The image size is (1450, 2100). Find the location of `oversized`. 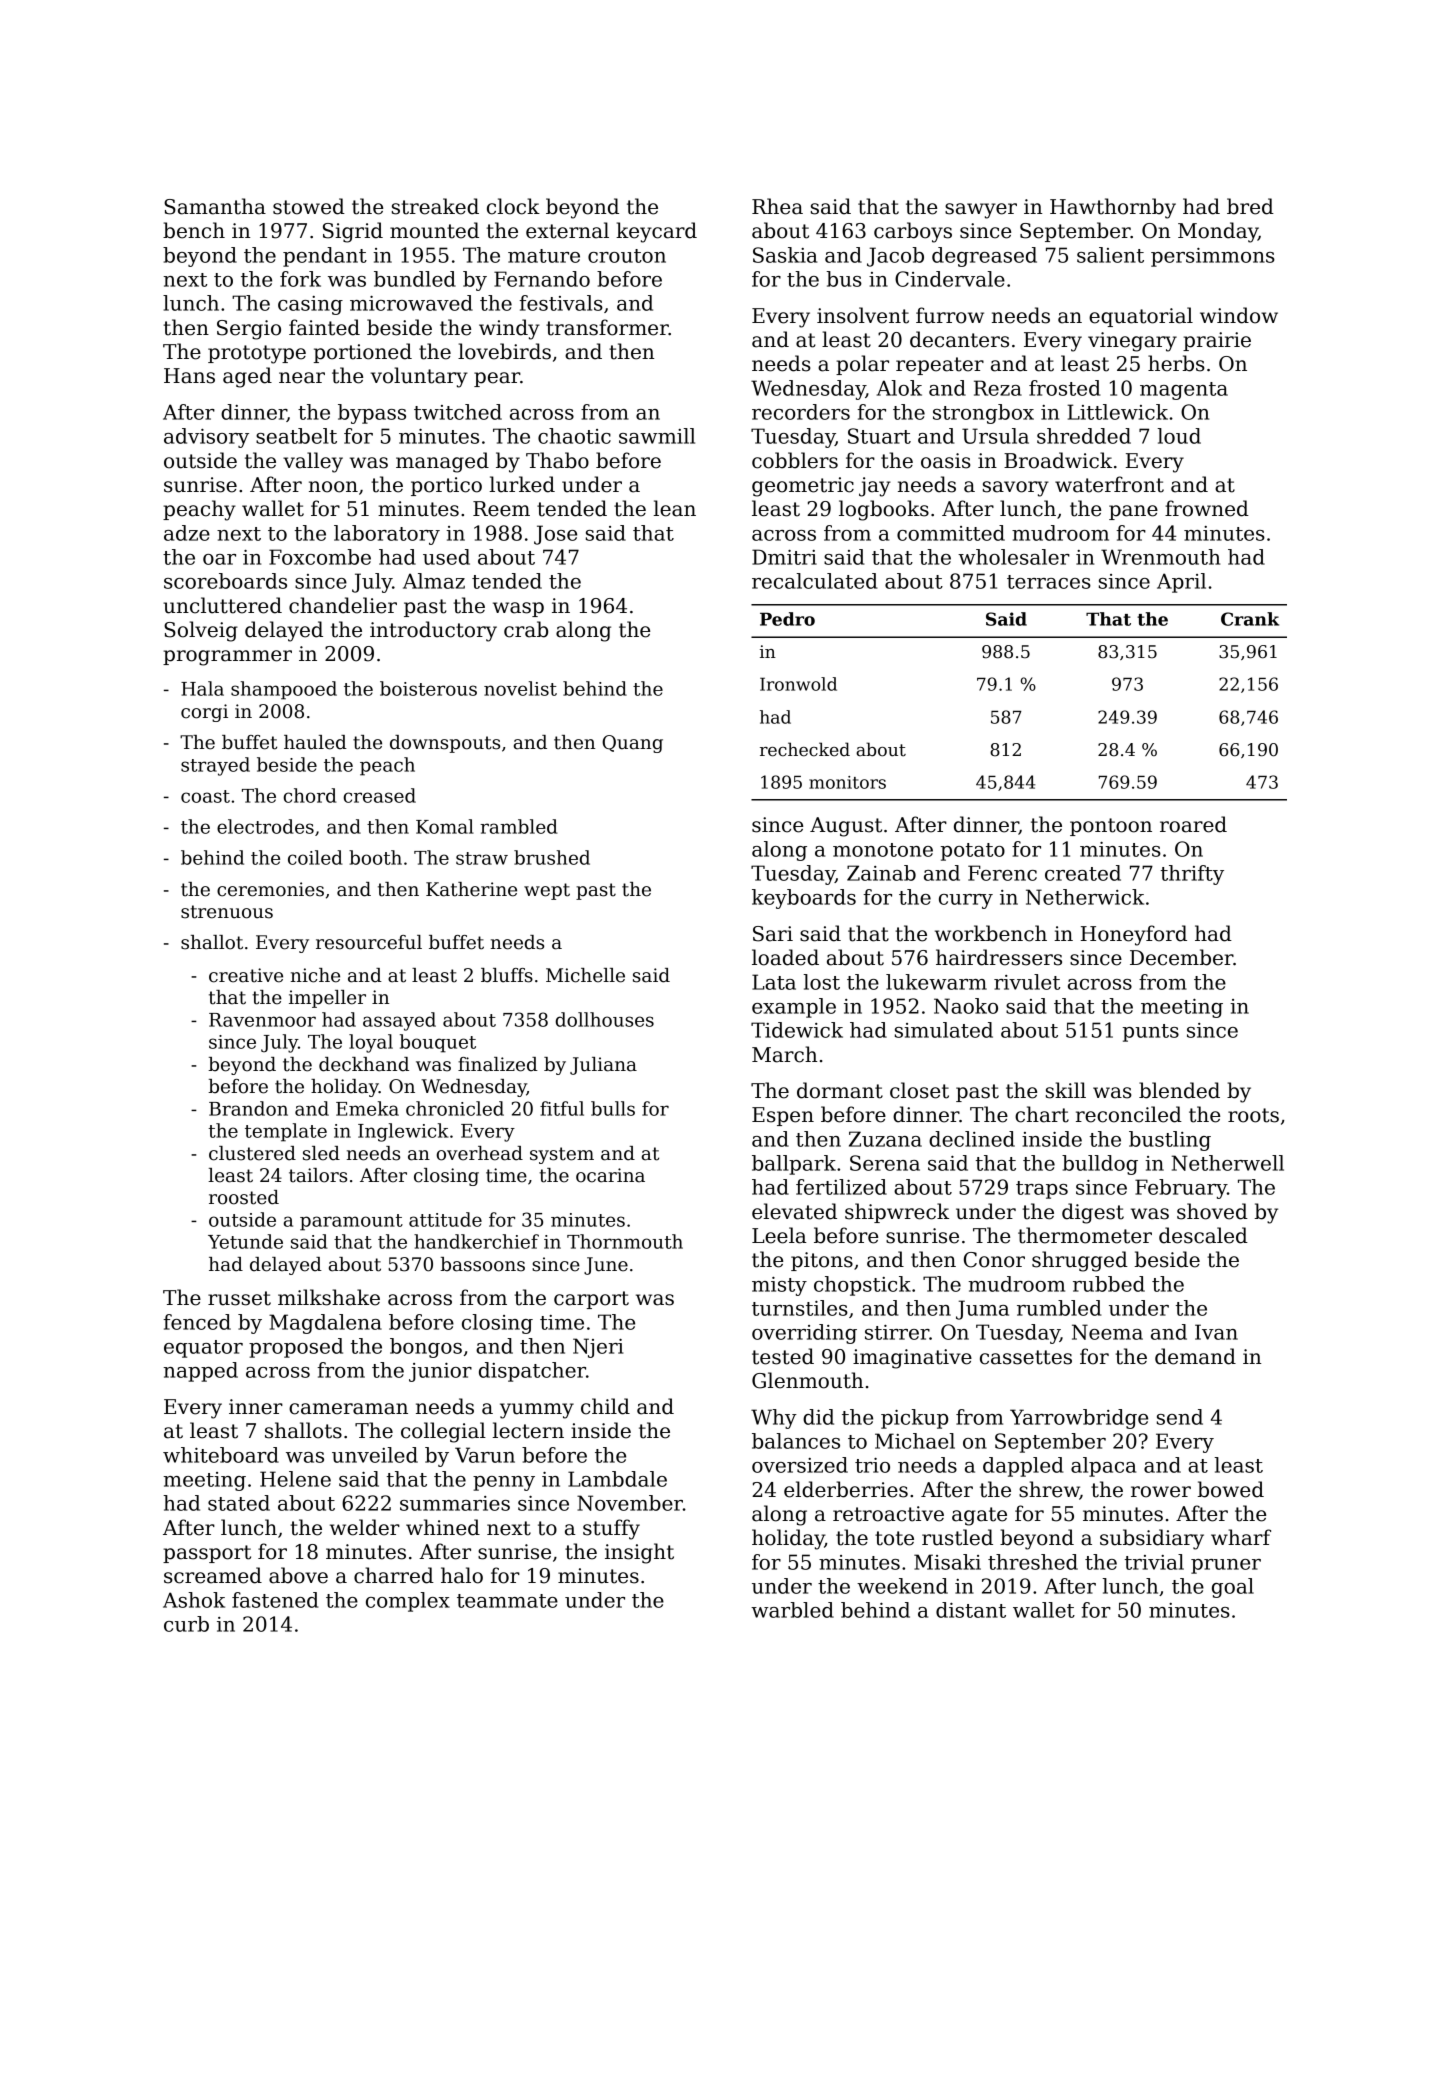

oversized is located at coordinates (800, 1465).
